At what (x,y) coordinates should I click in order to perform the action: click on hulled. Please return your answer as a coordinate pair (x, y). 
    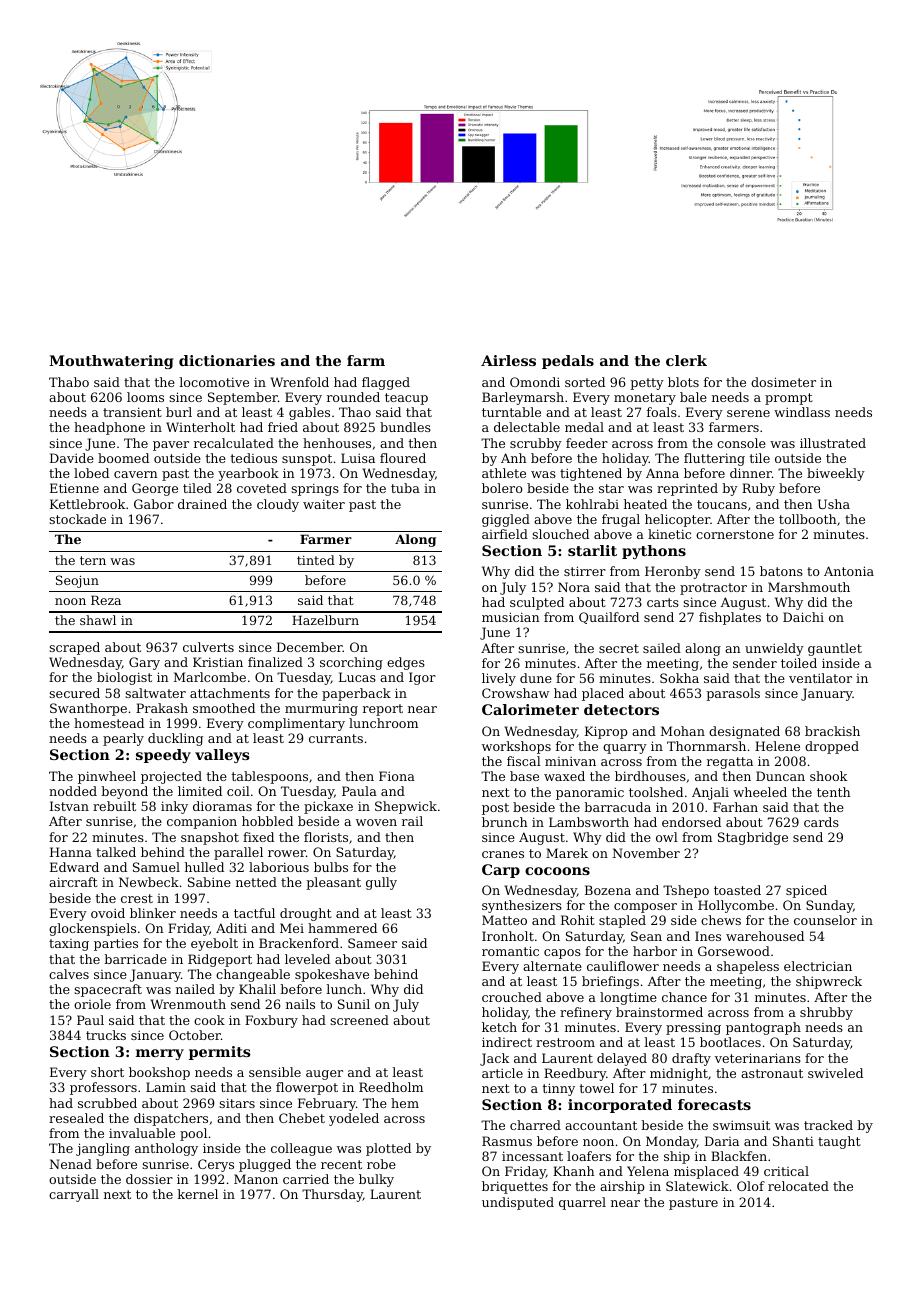
    Looking at the image, I should click on (204, 867).
